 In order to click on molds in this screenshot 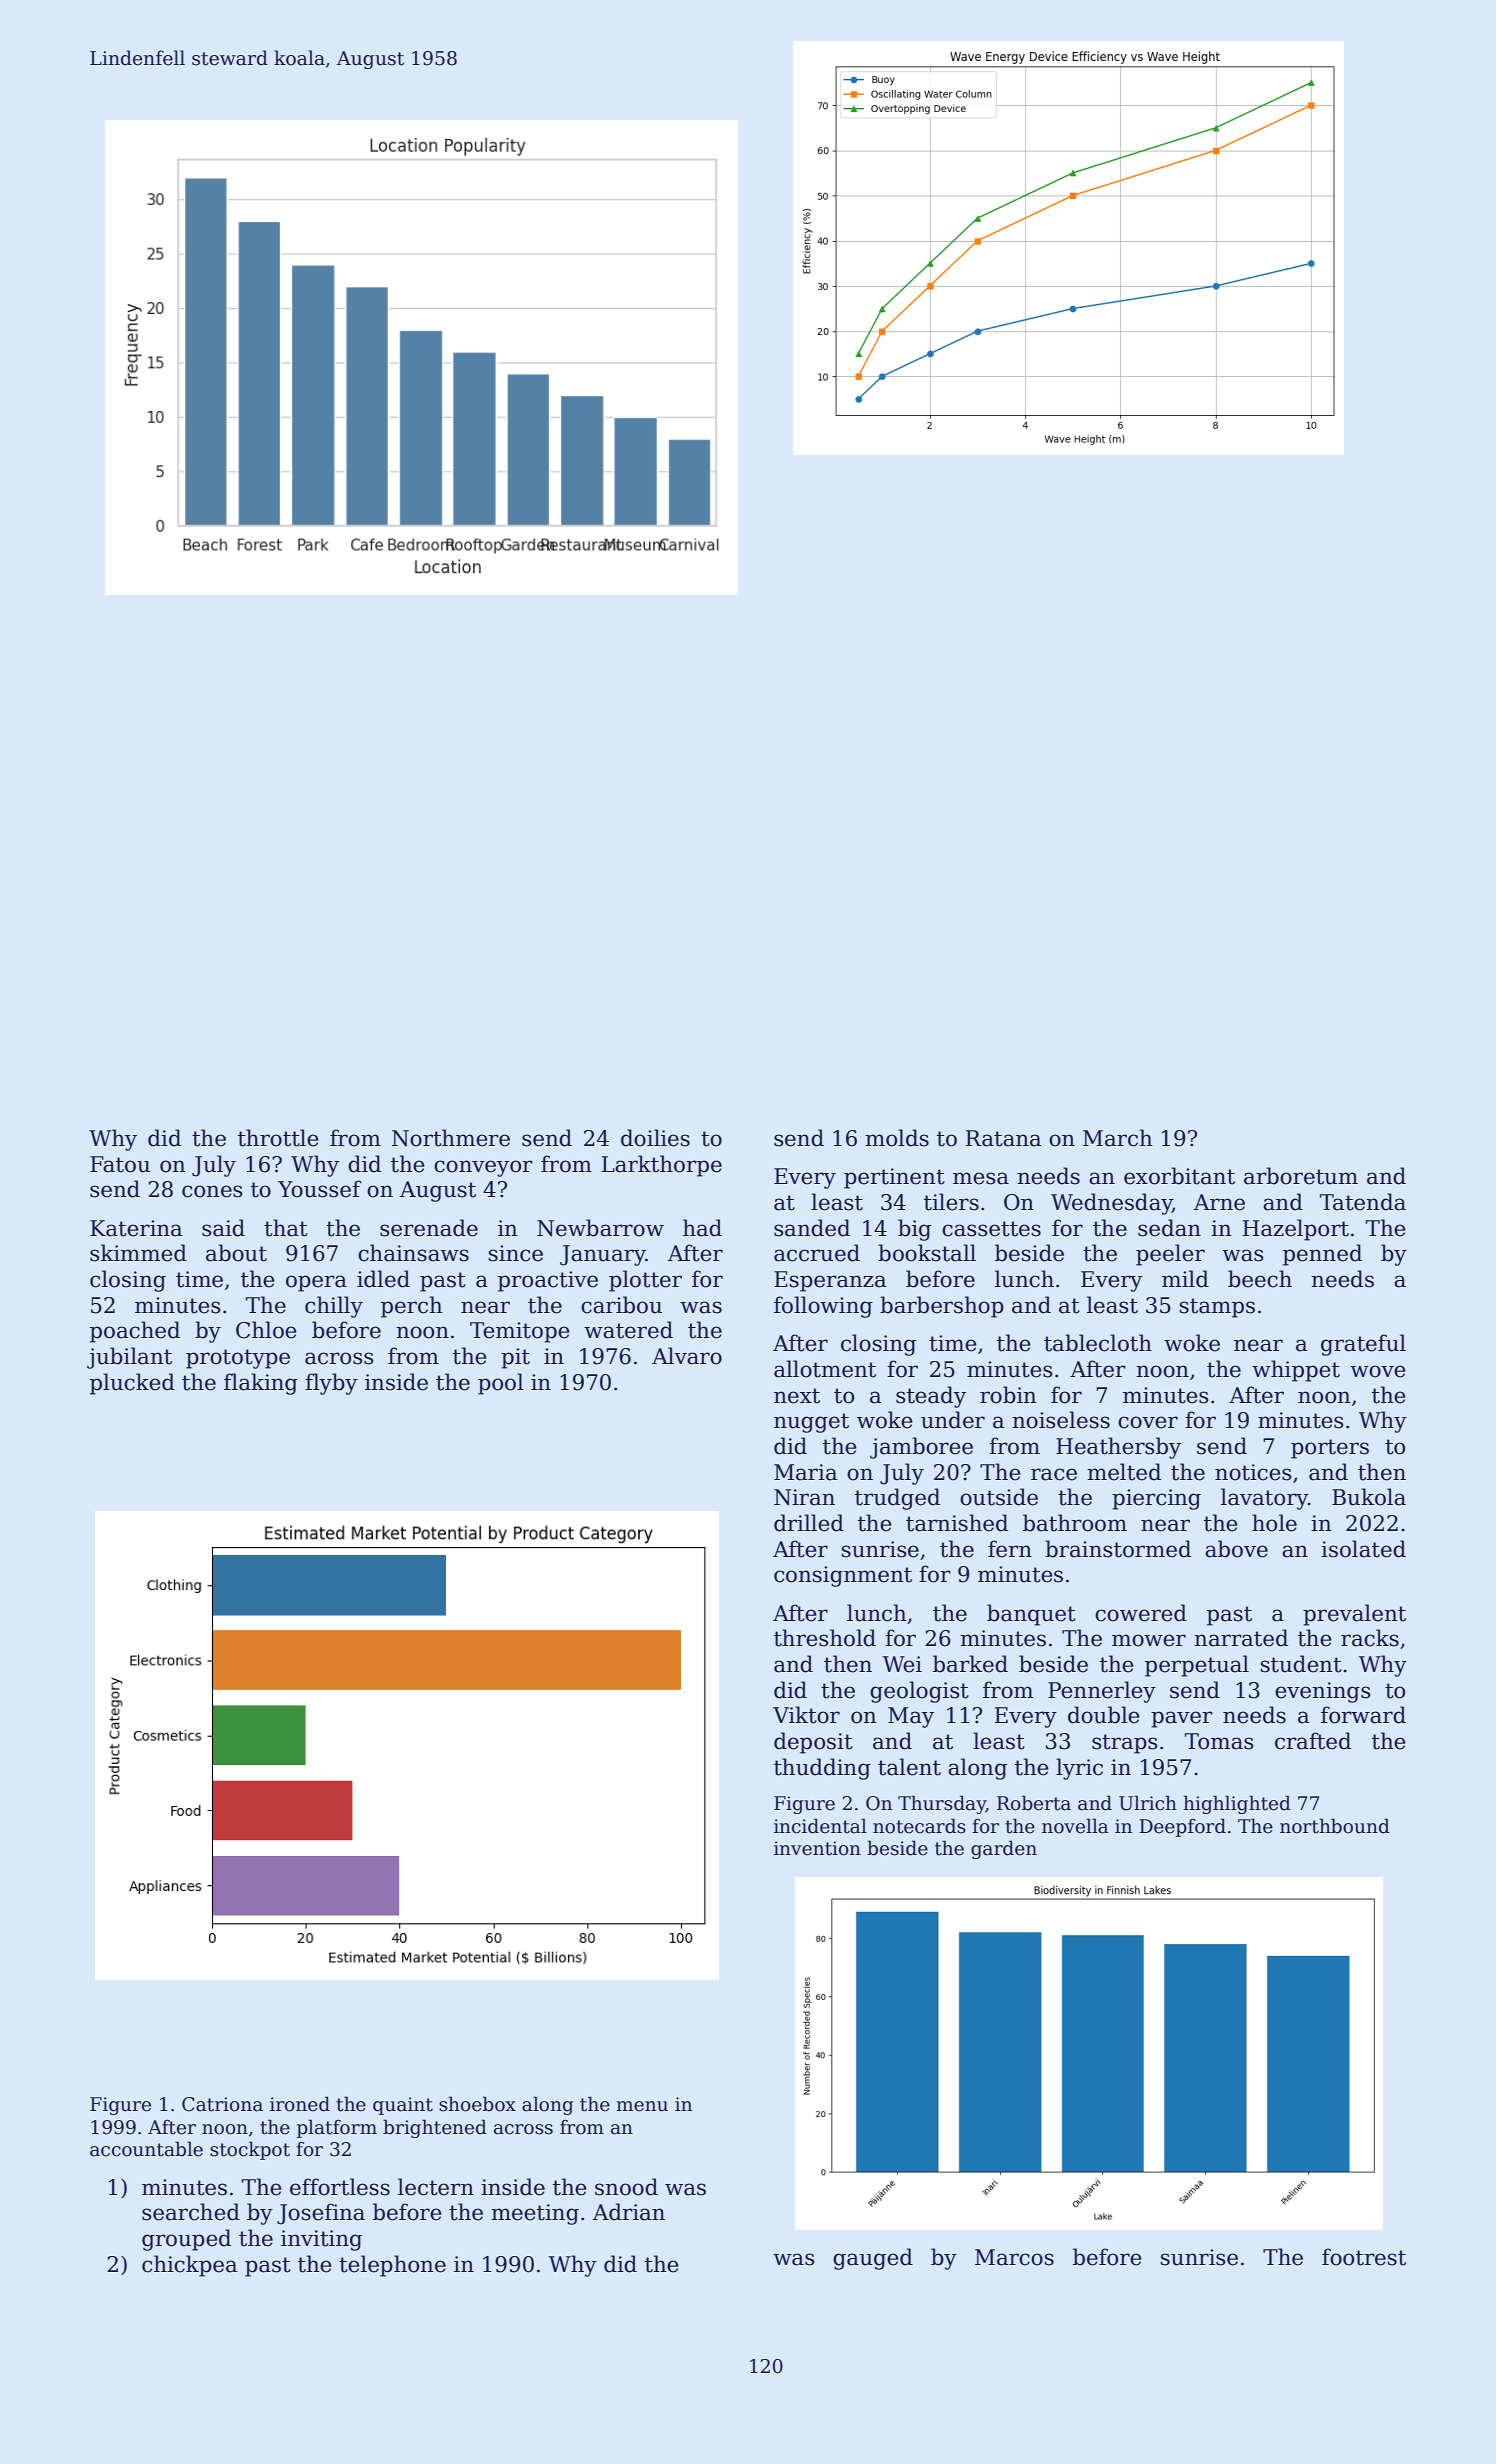, I will do `click(897, 1138)`.
